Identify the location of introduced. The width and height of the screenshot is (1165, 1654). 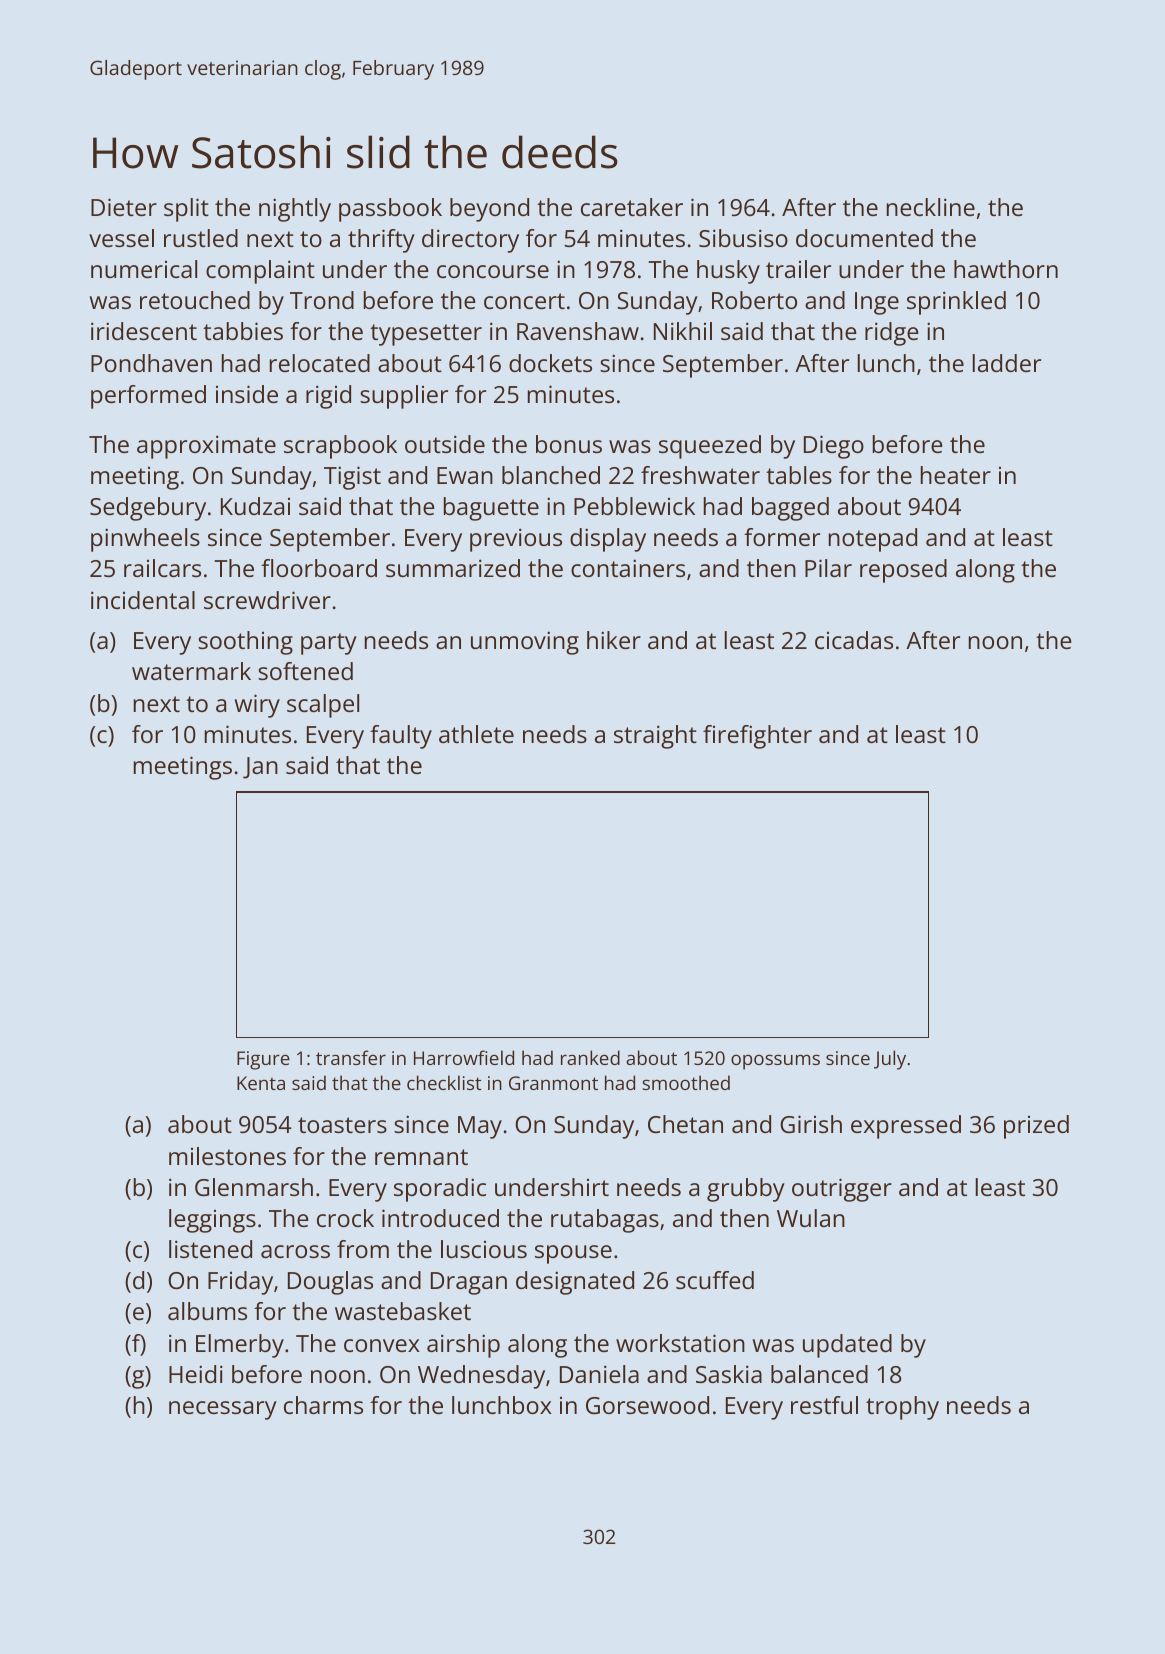
(440, 1218).
